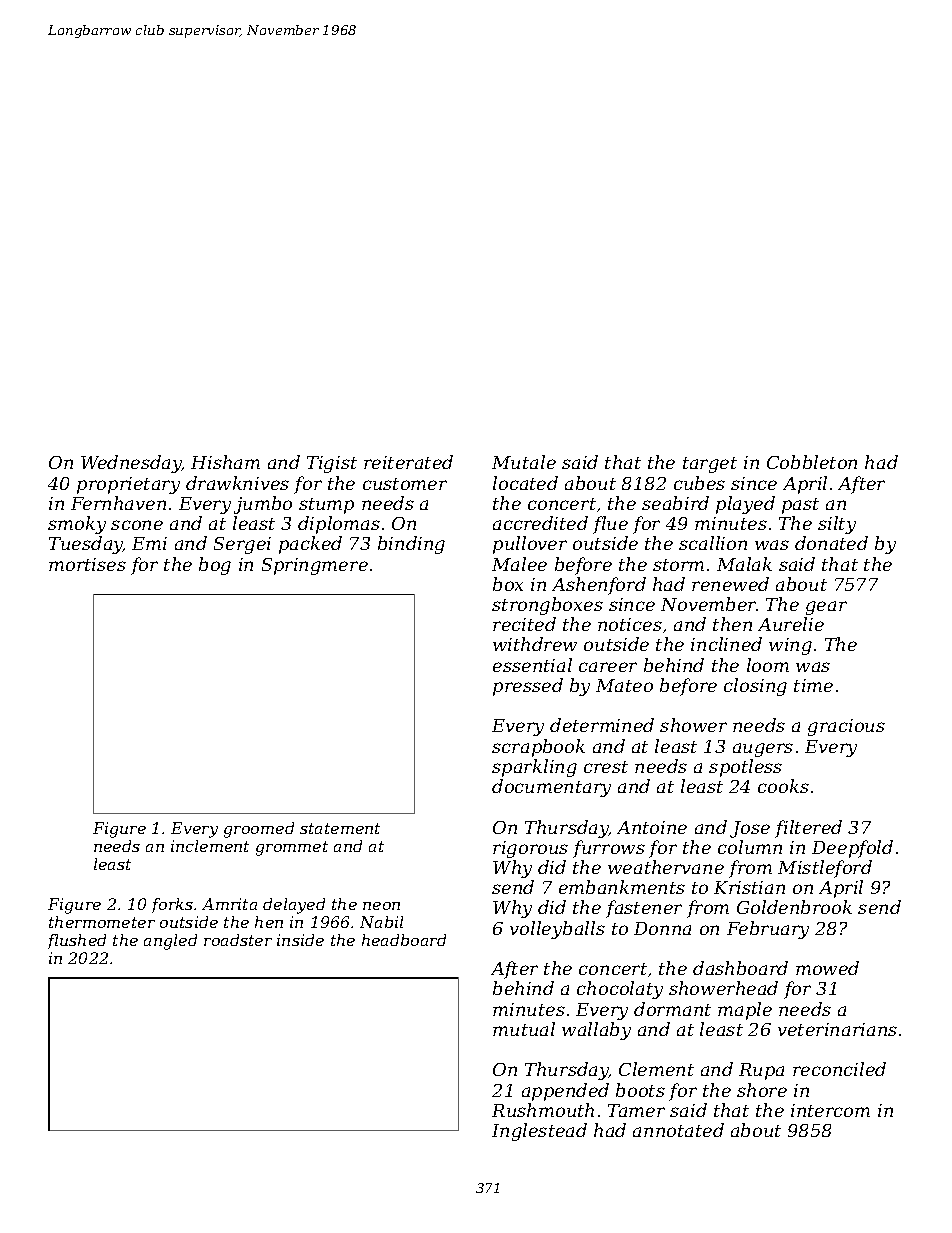 The height and width of the image is (1233, 952). What do you see at coordinates (259, 830) in the image?
I see `groomed` at bounding box center [259, 830].
